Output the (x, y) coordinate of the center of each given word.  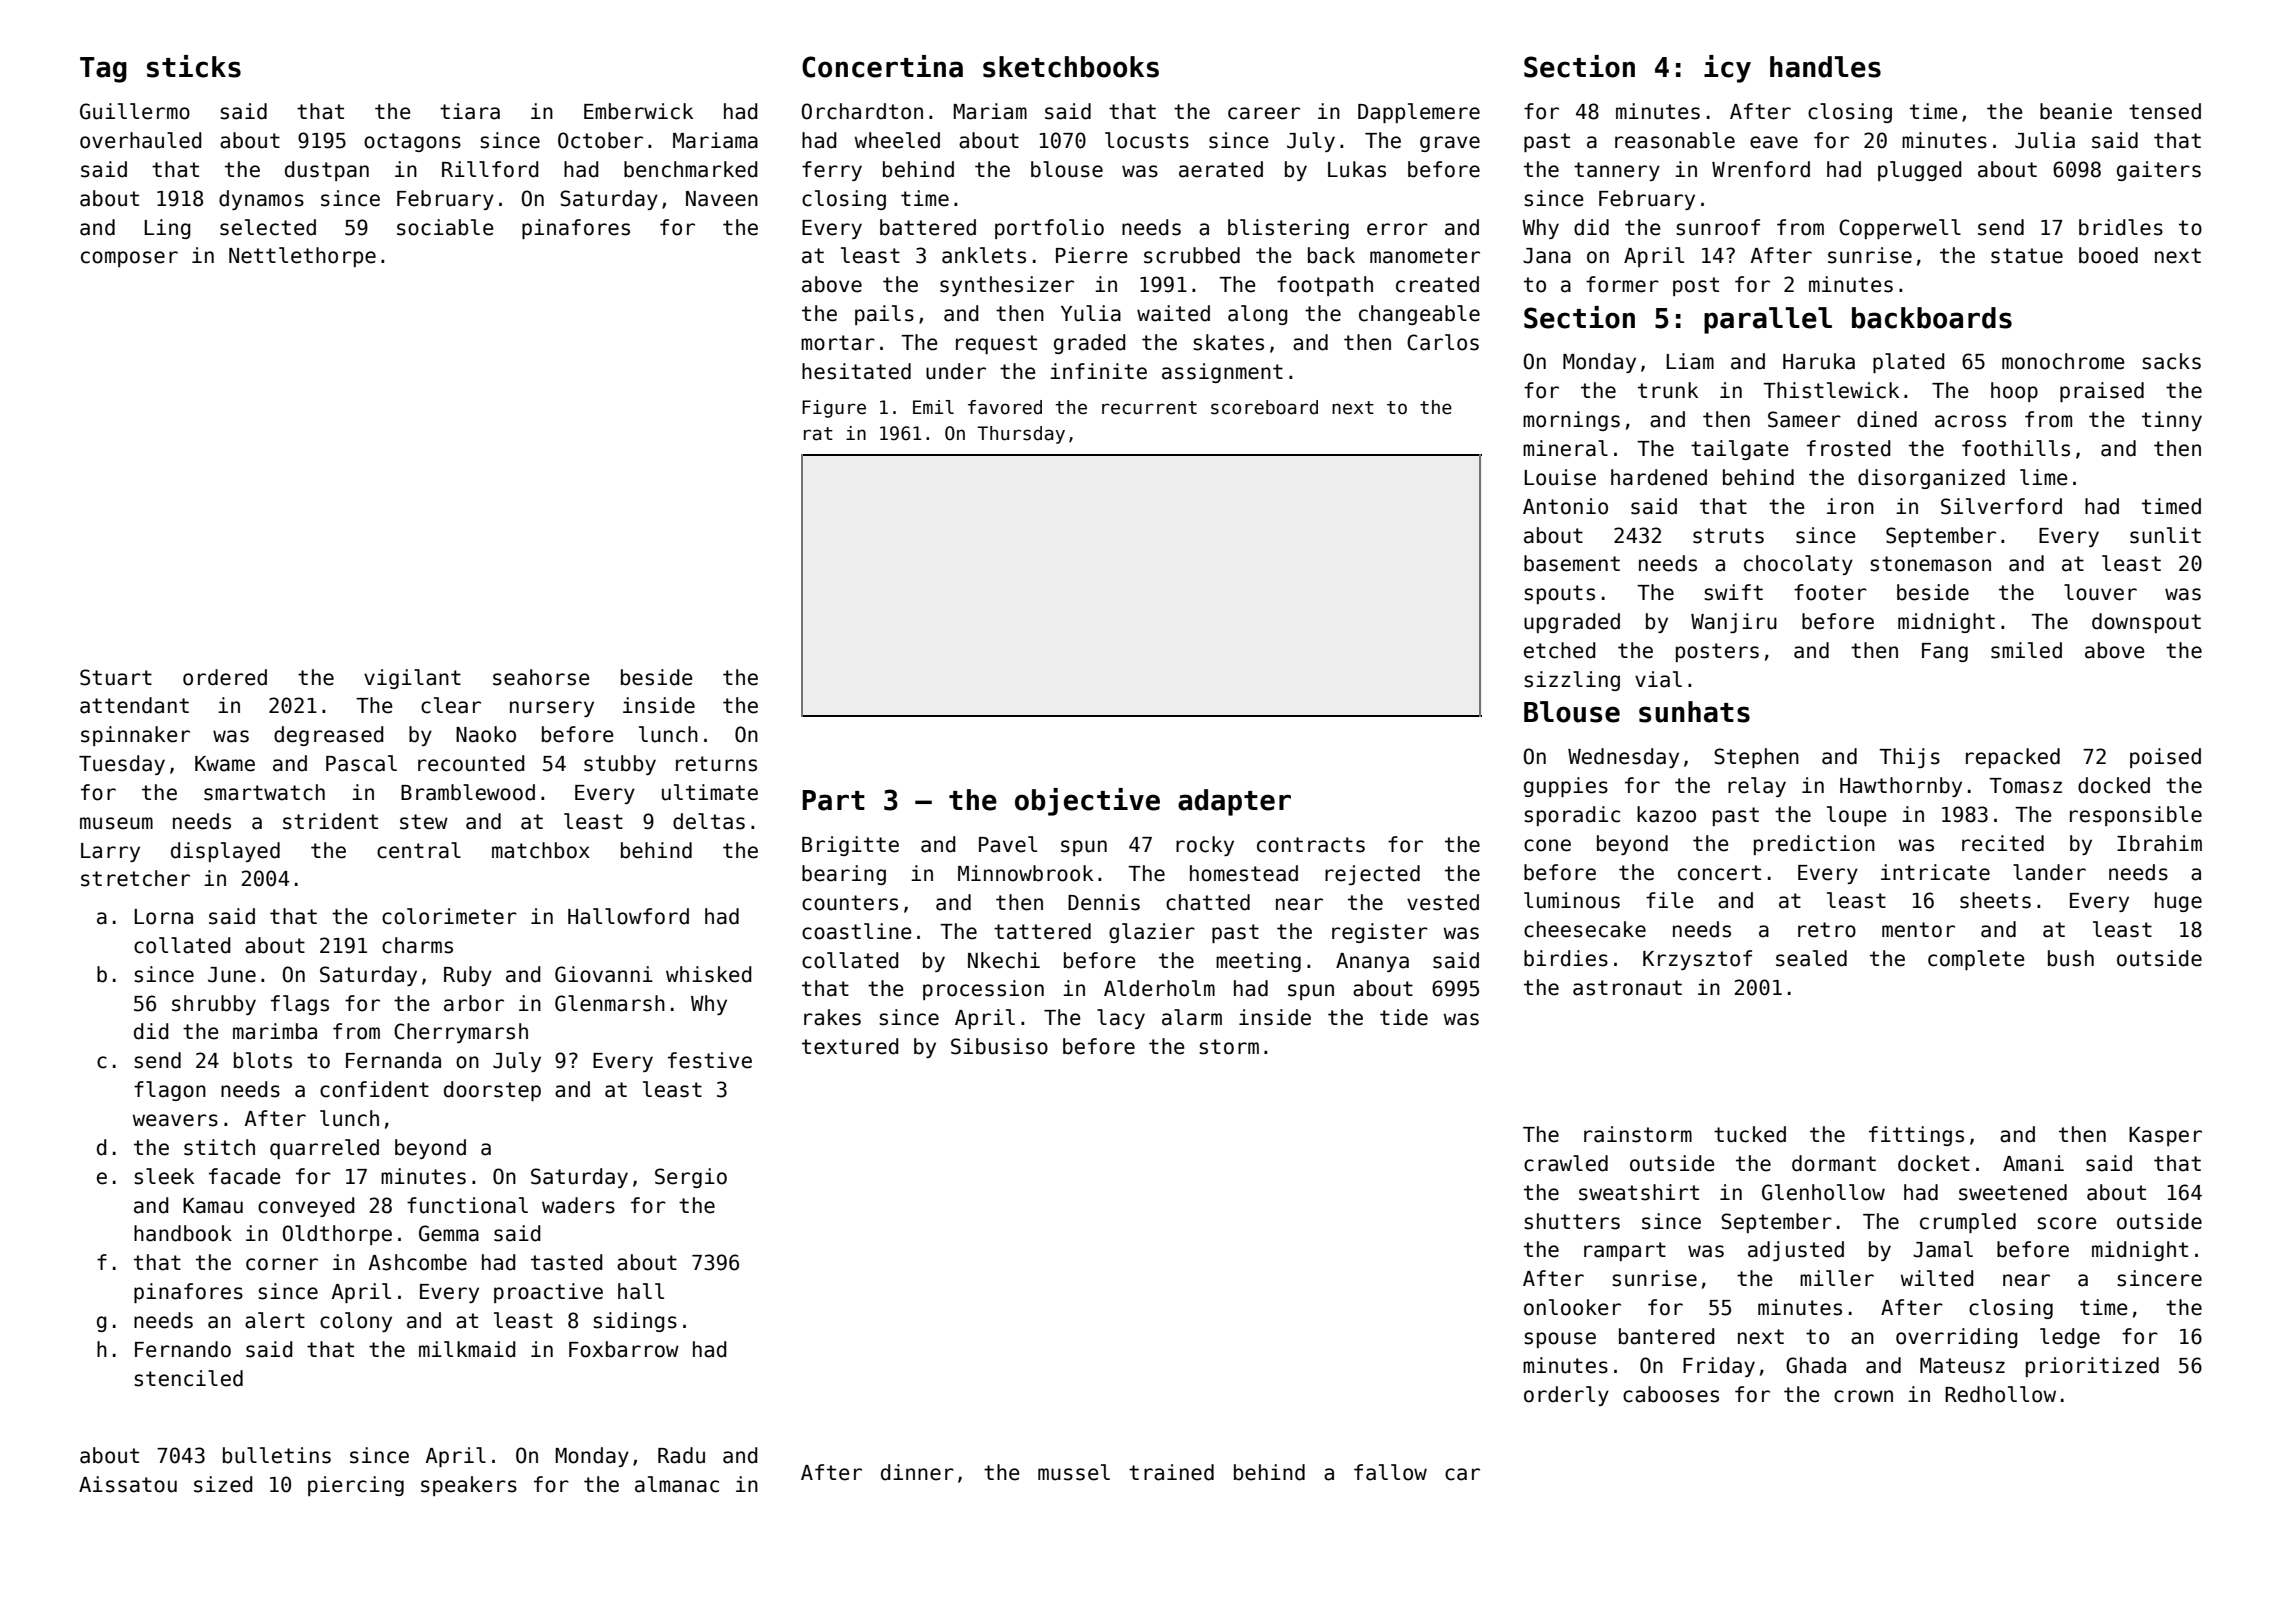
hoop (2014, 392)
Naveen (722, 199)
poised (2165, 758)
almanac (677, 1484)
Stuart (116, 677)
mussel (1074, 1472)
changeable (1419, 315)
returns (716, 764)
